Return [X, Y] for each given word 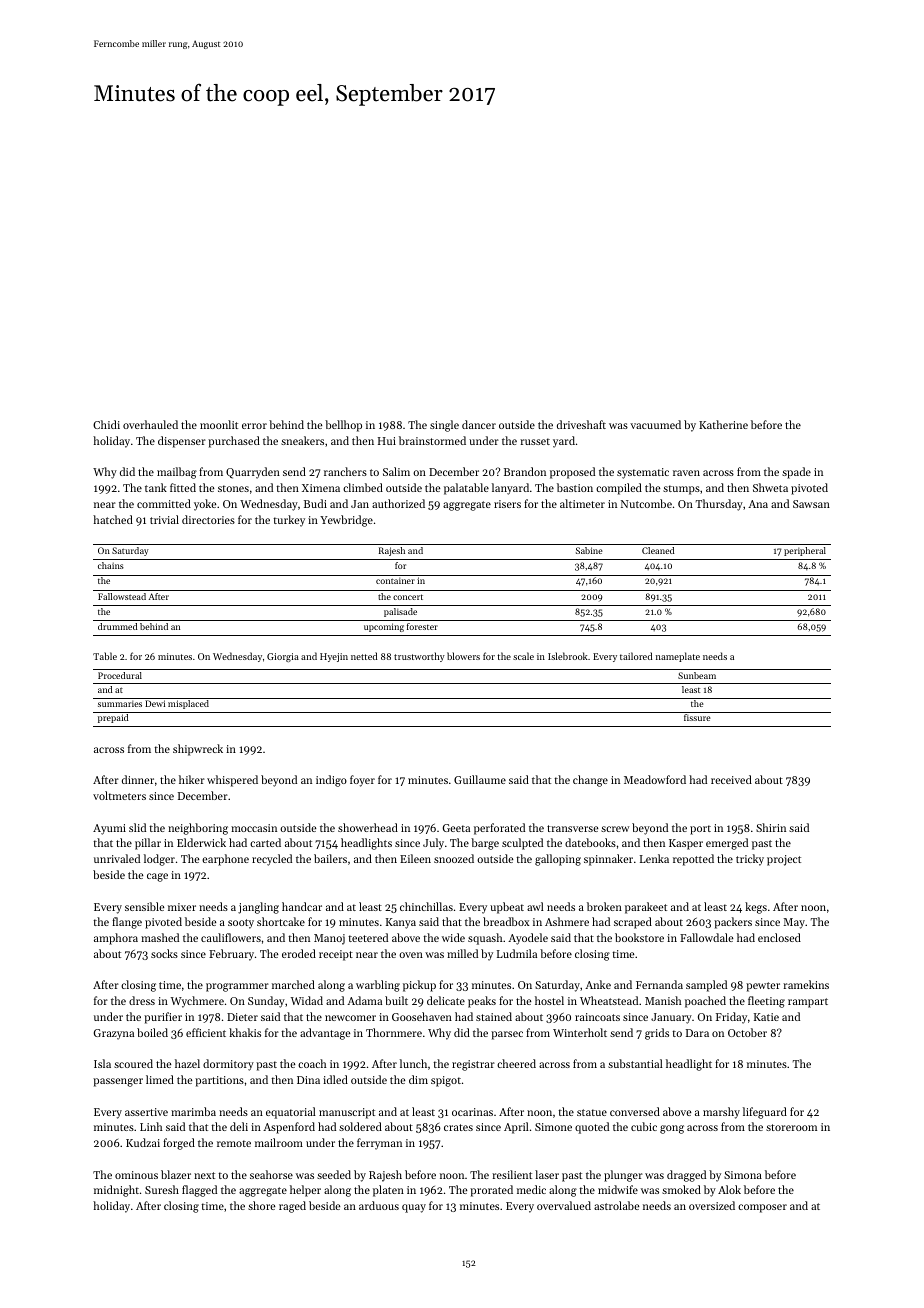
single [444, 426]
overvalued [564, 1205]
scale [523, 656]
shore [261, 1205]
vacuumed [655, 424]
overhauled [150, 424]
